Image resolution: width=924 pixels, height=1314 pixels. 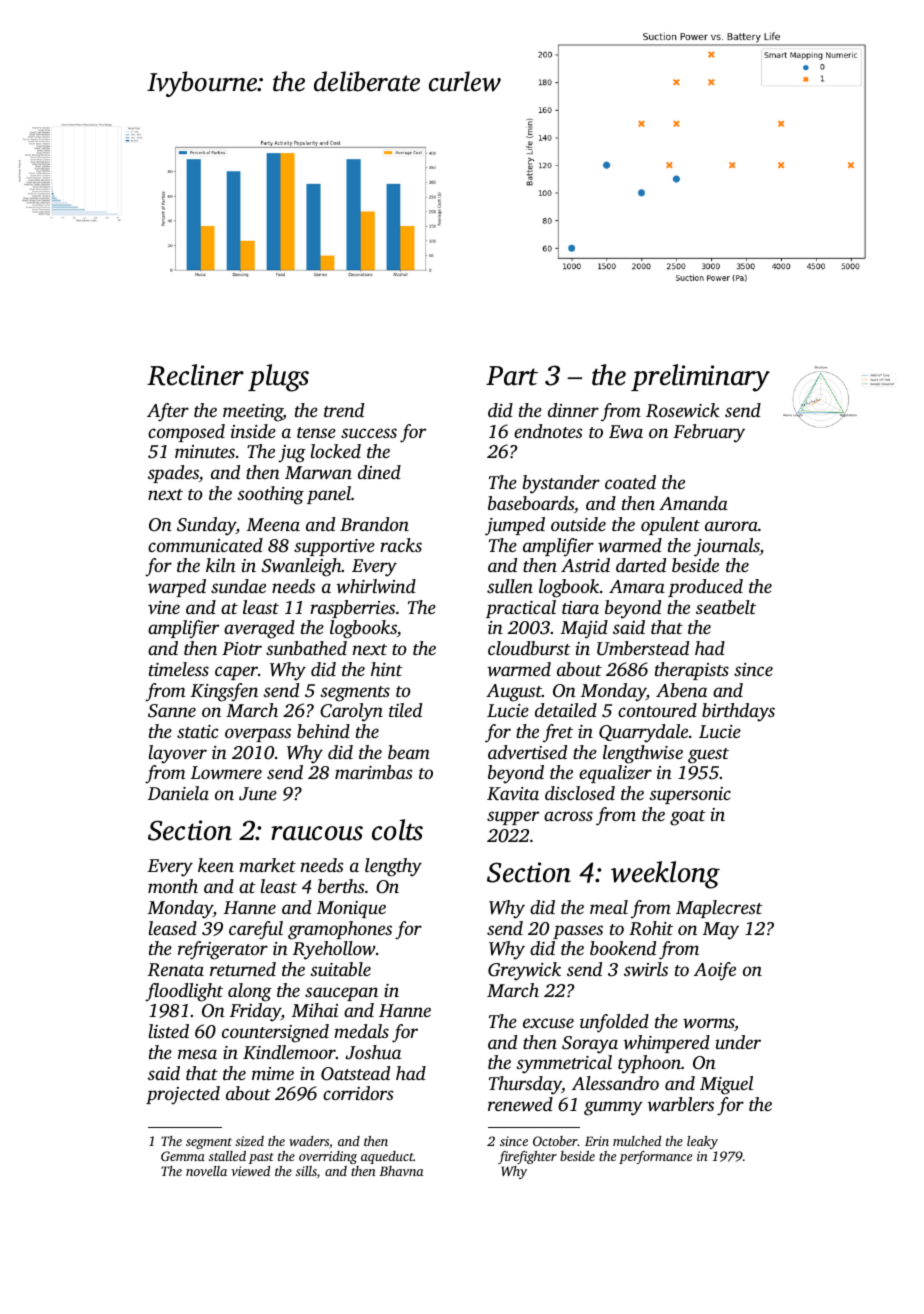 What do you see at coordinates (548, 431) in the document?
I see `endnotes` at bounding box center [548, 431].
